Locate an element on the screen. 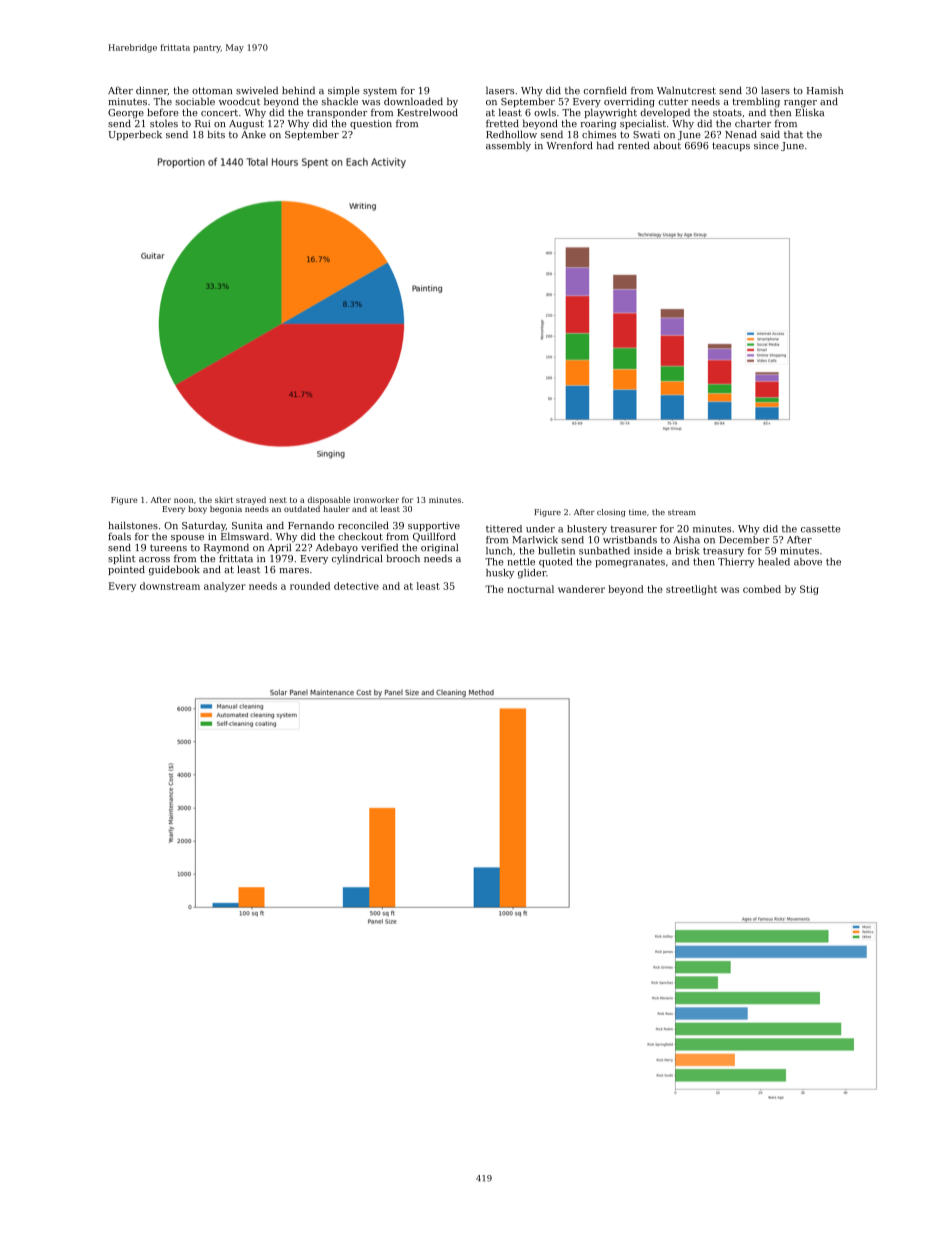  closing is located at coordinates (611, 513).
